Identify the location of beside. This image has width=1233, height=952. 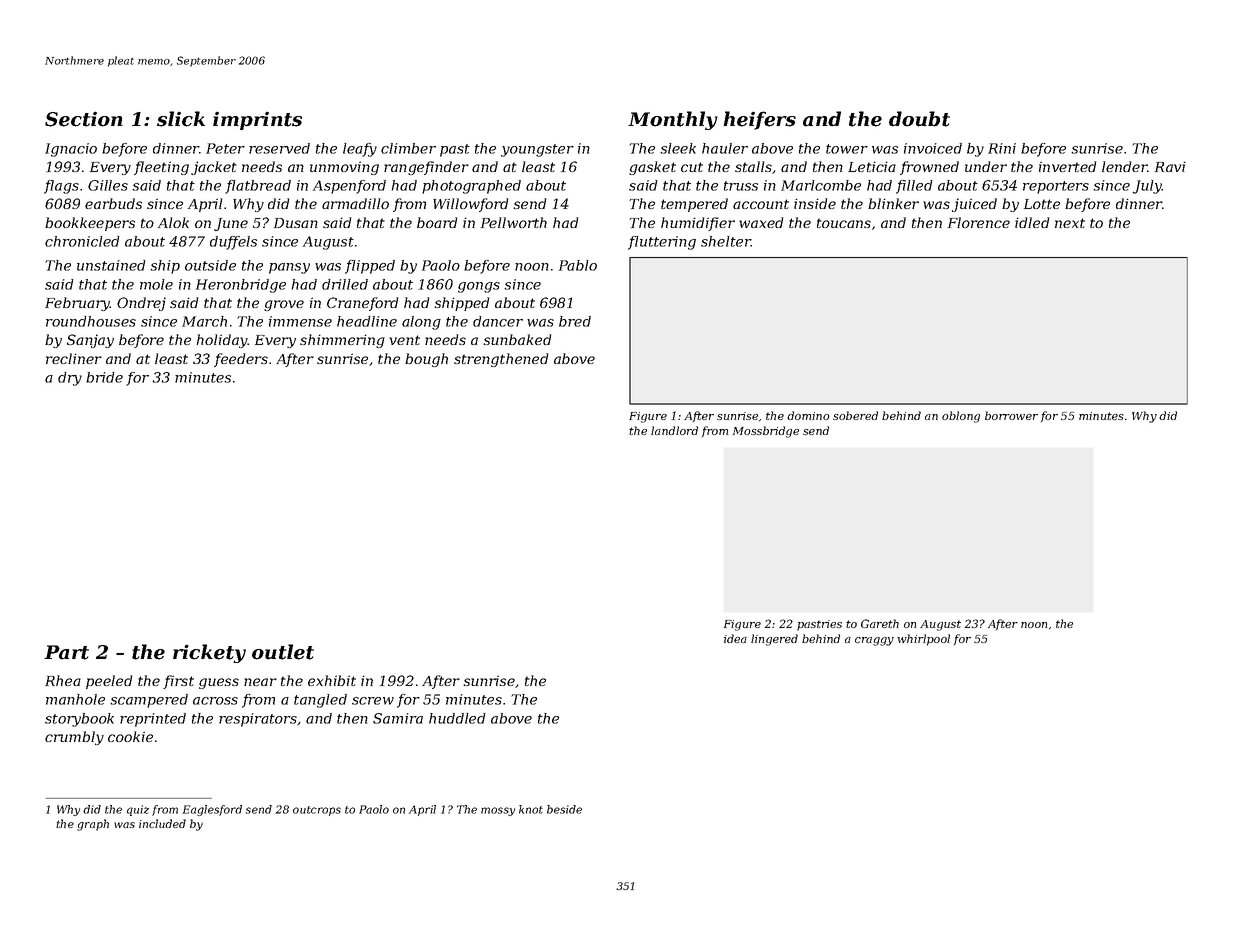
(564, 809).
